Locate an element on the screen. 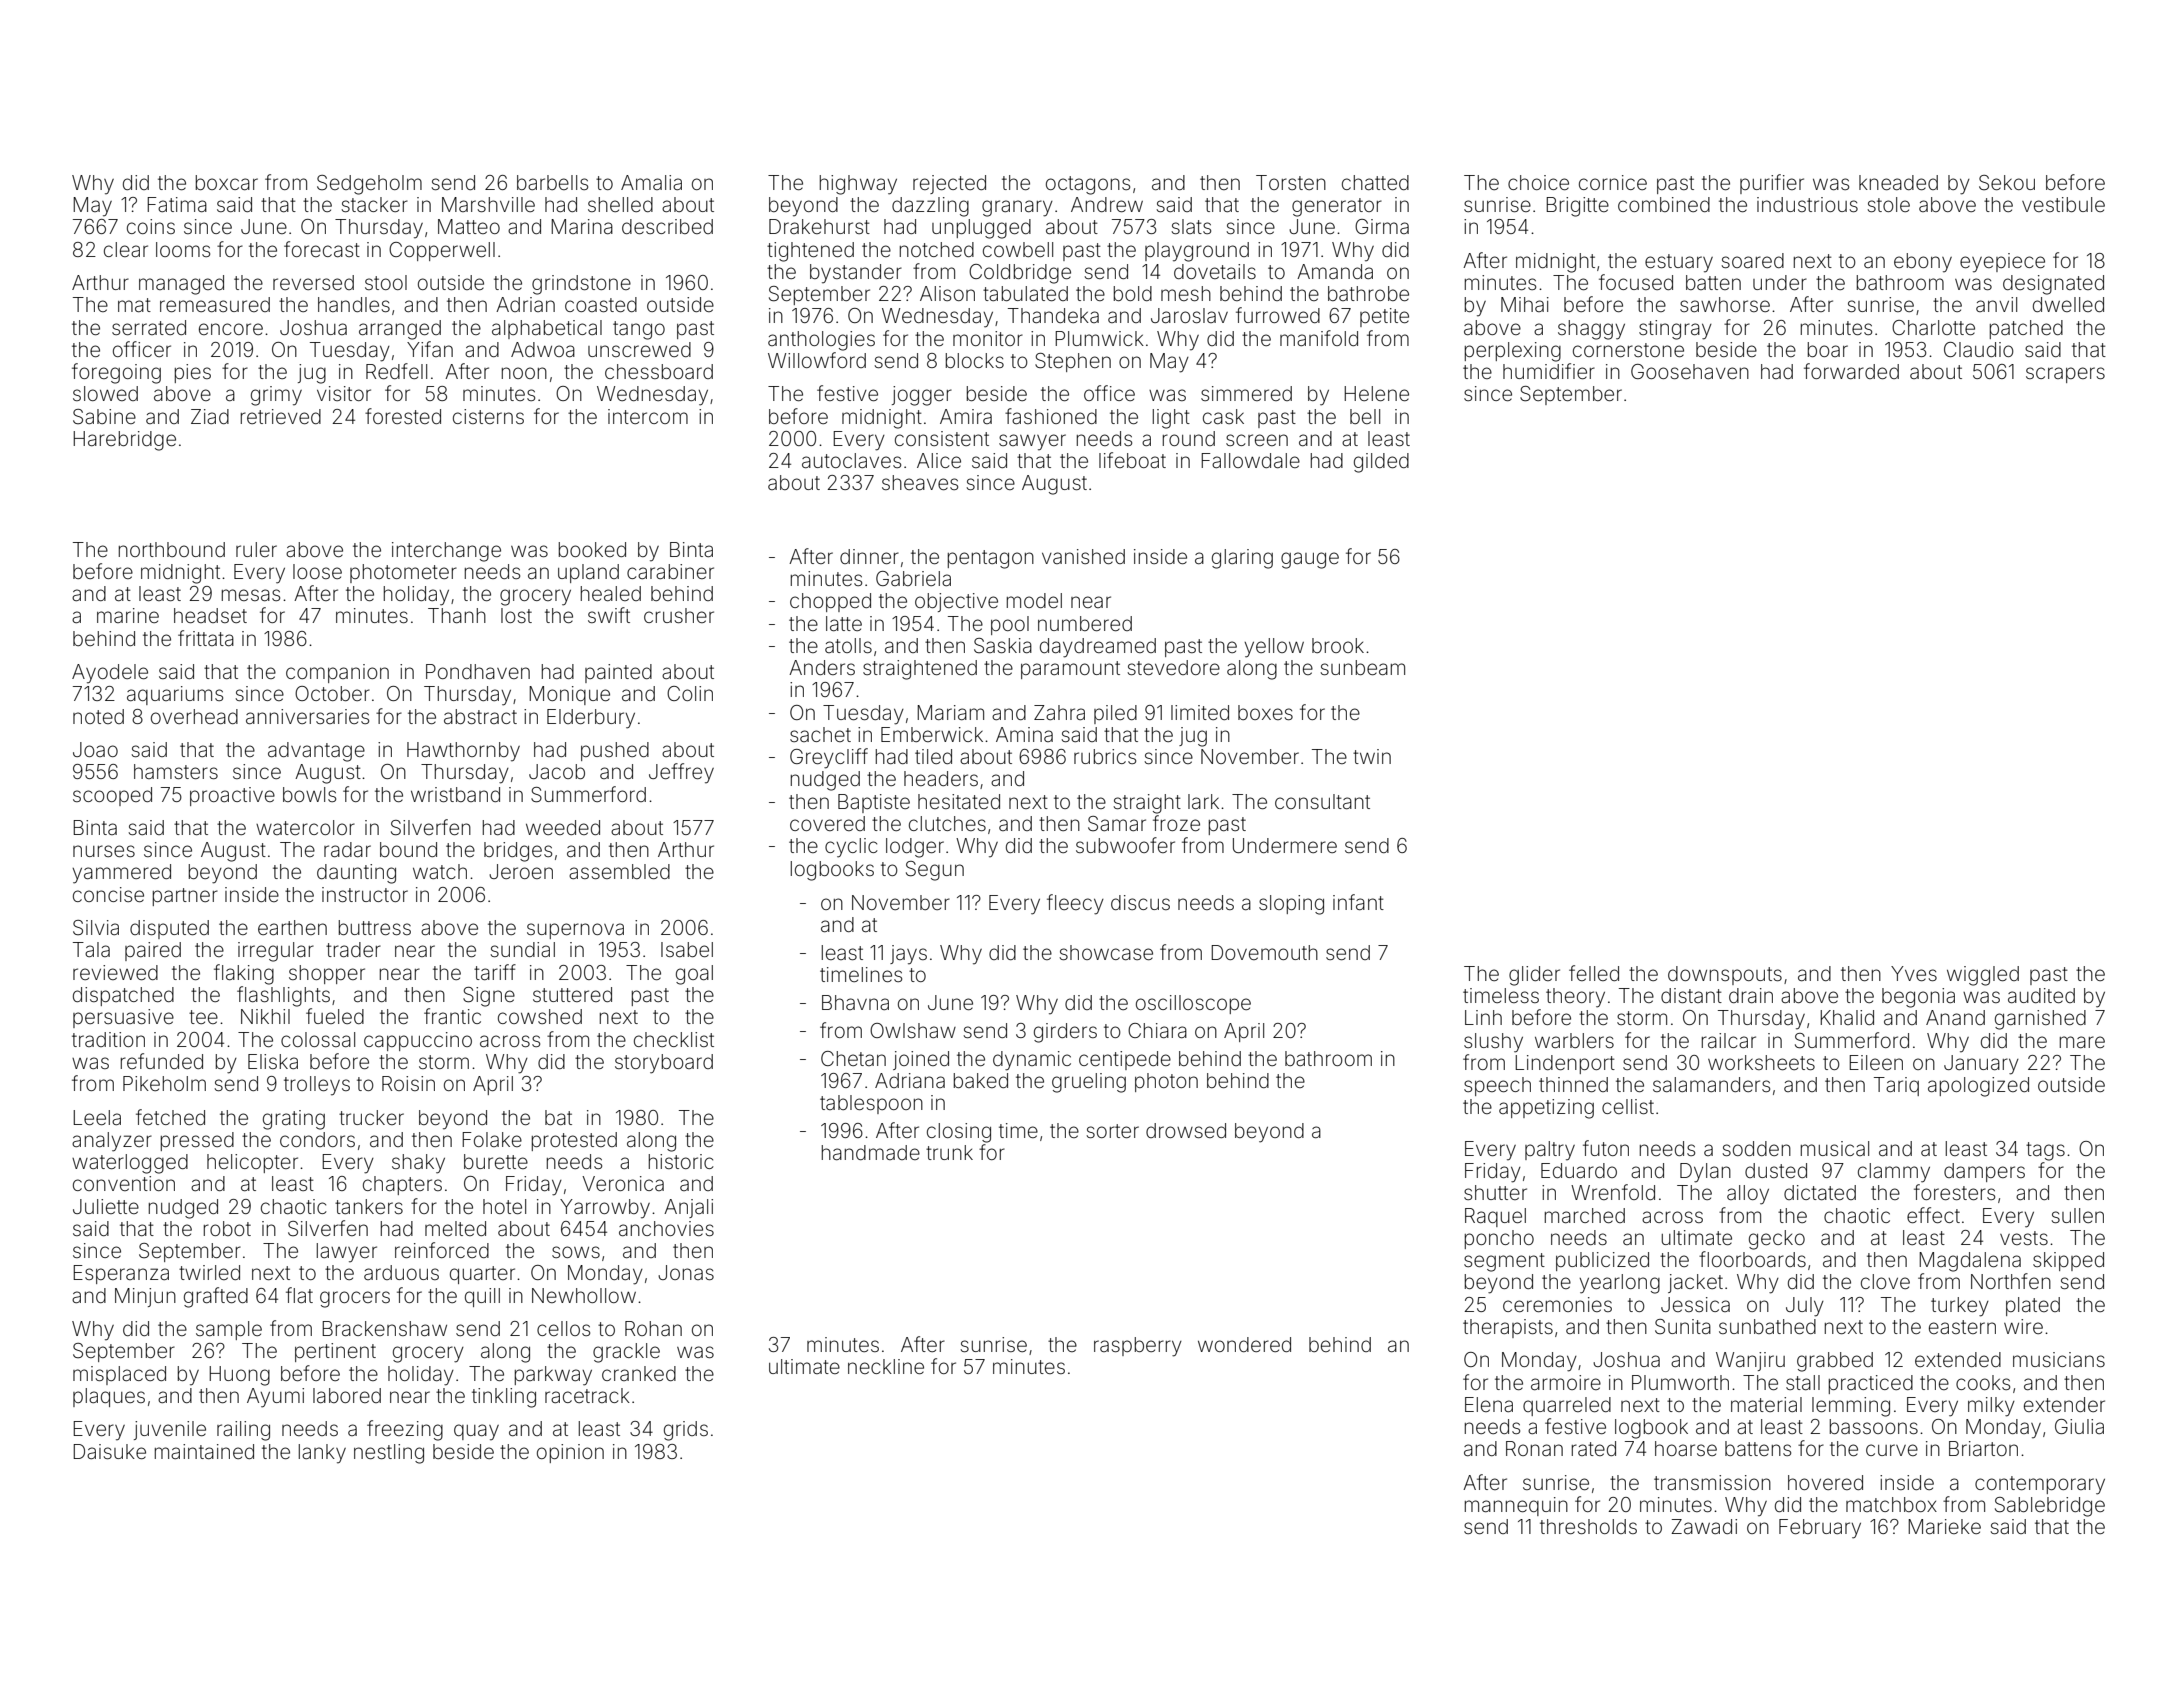 Image resolution: width=2178 pixels, height=1683 pixels. subwoofer is located at coordinates (1125, 845).
